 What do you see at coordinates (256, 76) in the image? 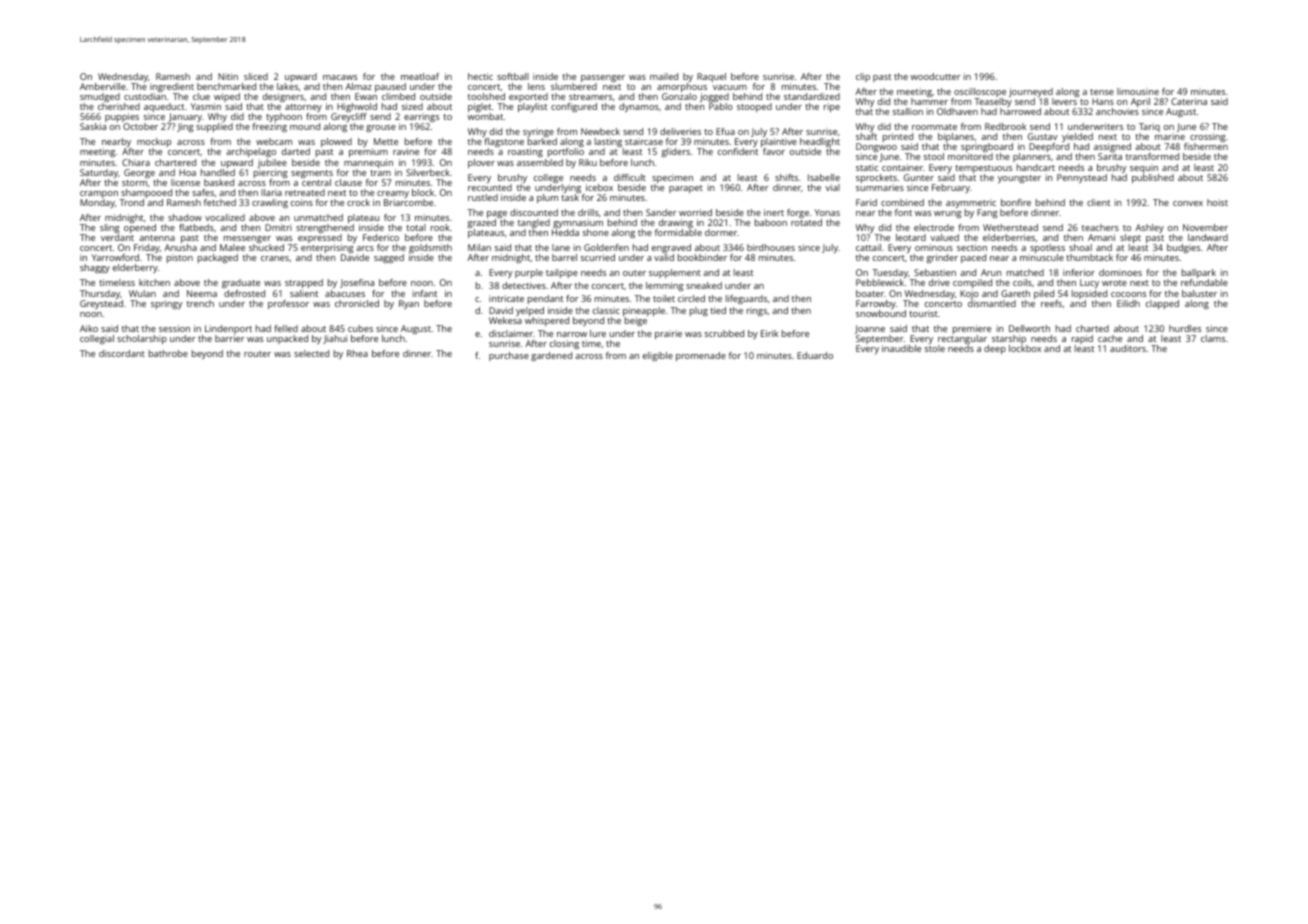
I see `sliced` at bounding box center [256, 76].
